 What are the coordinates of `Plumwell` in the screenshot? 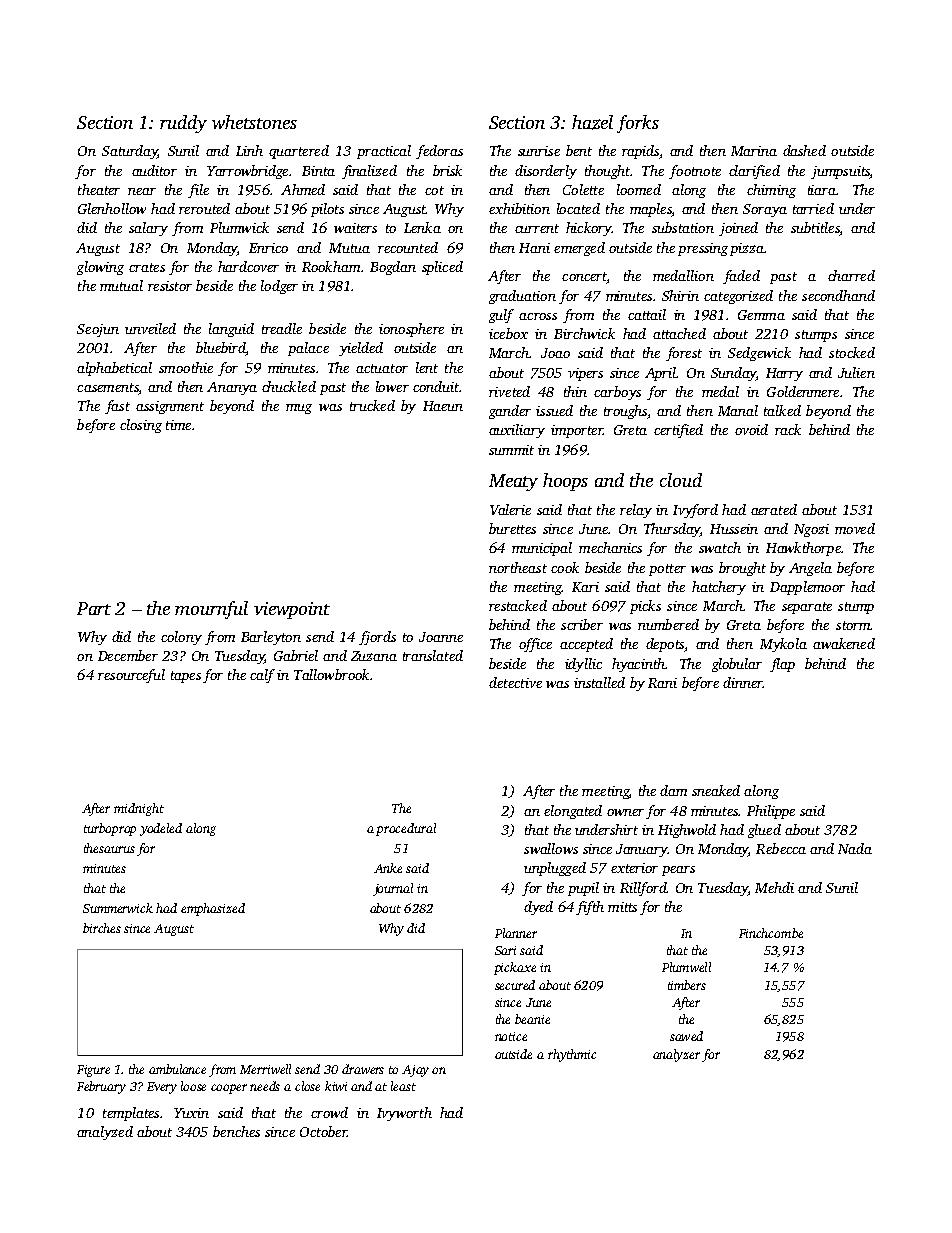 It's located at (686, 967).
